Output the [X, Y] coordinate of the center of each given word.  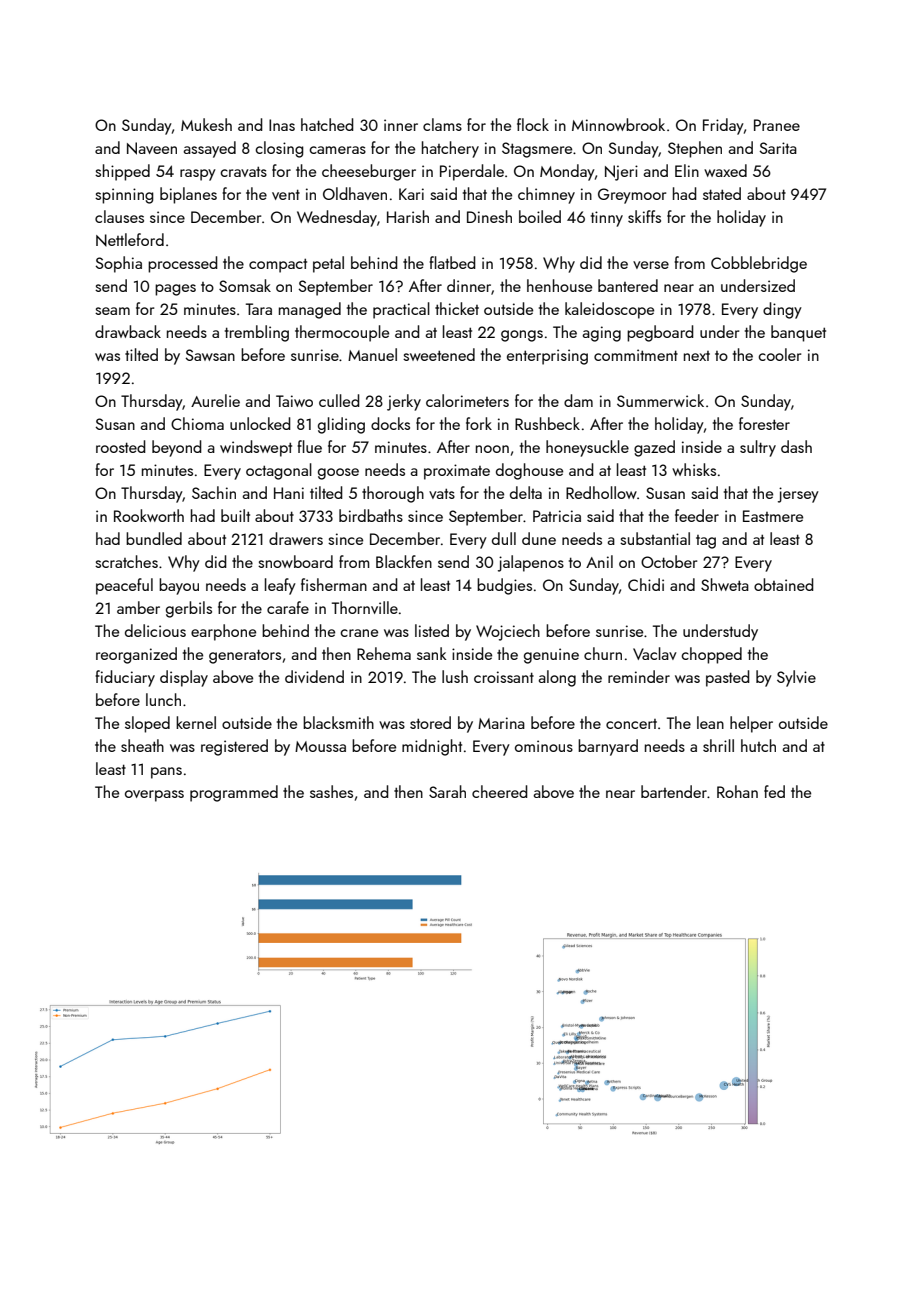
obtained [784, 584]
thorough [393, 494]
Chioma [197, 423]
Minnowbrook [618, 124]
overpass [154, 796]
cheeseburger [369, 172]
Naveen [152, 148]
